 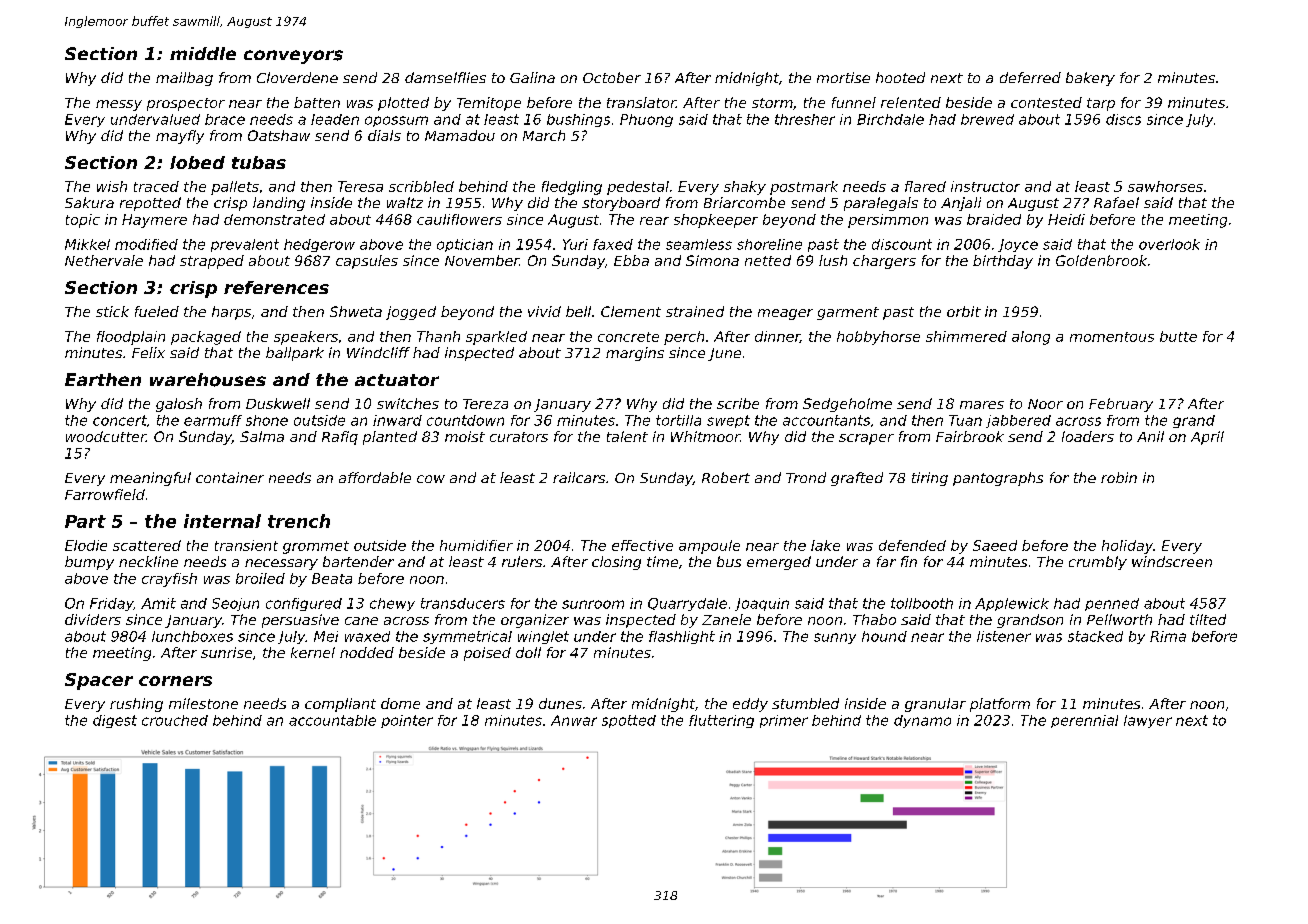 What do you see at coordinates (768, 260) in the page?
I see `netted` at bounding box center [768, 260].
